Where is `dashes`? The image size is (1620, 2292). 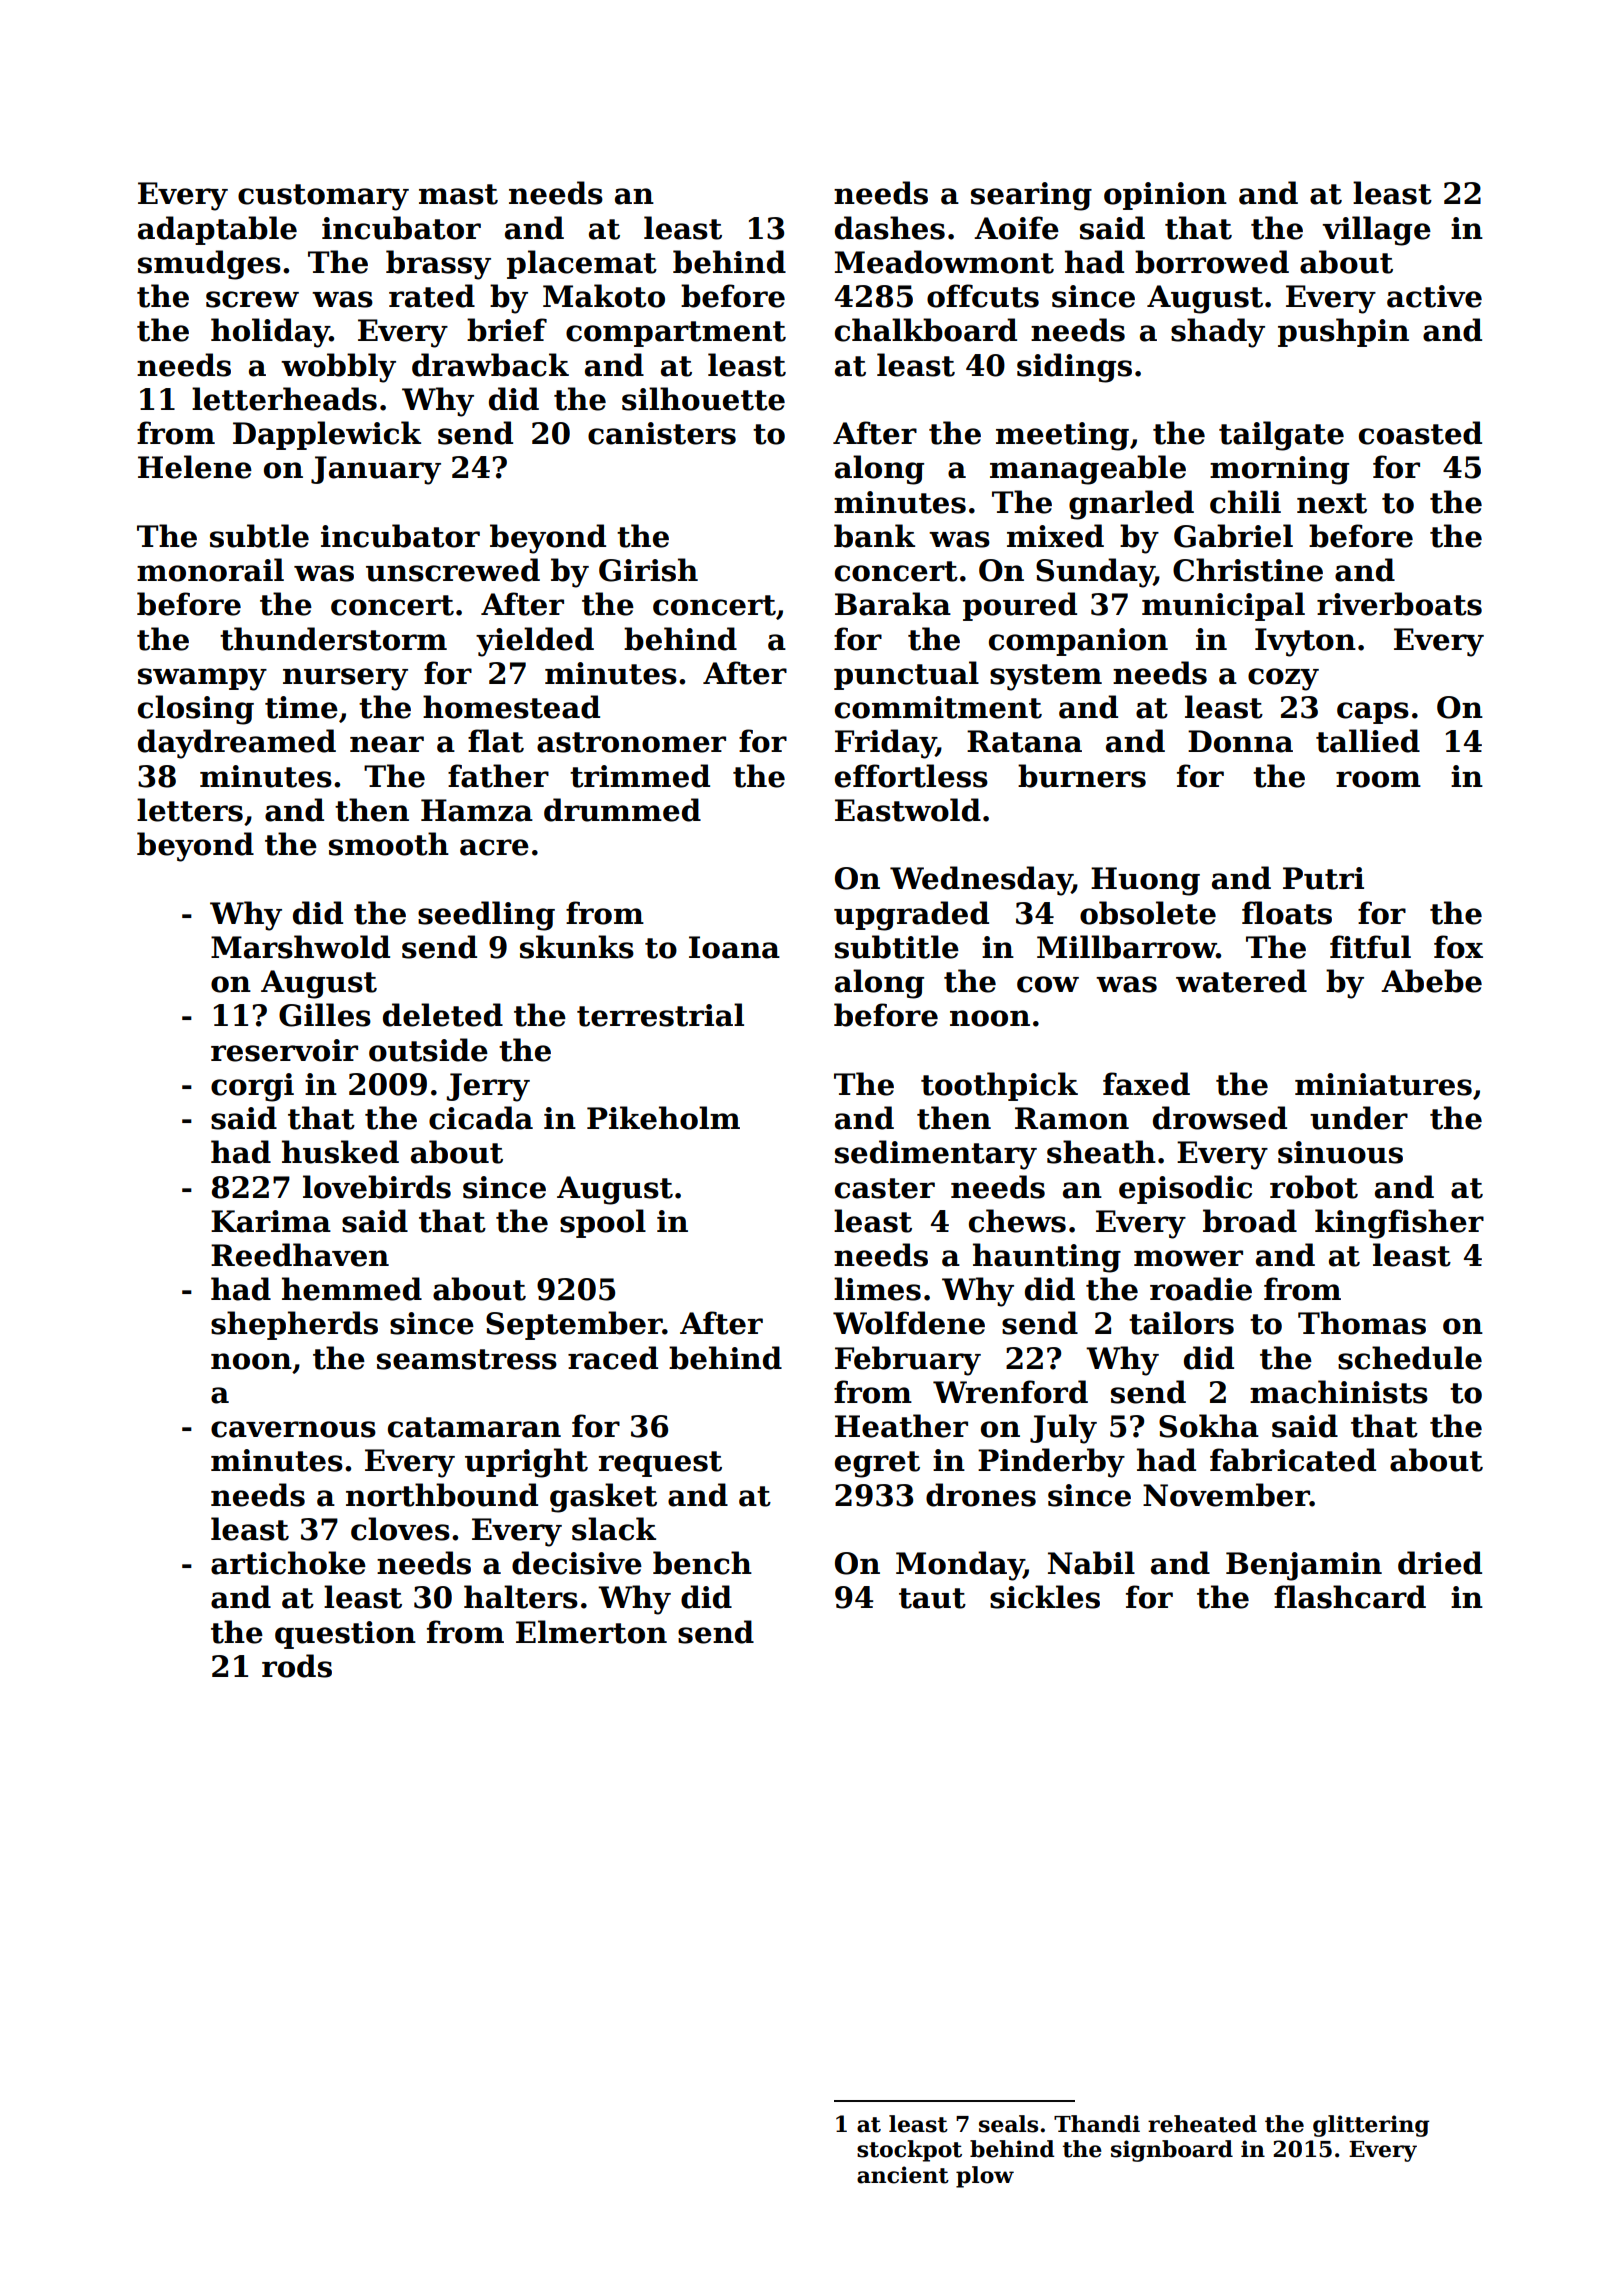 dashes is located at coordinates (890, 228).
